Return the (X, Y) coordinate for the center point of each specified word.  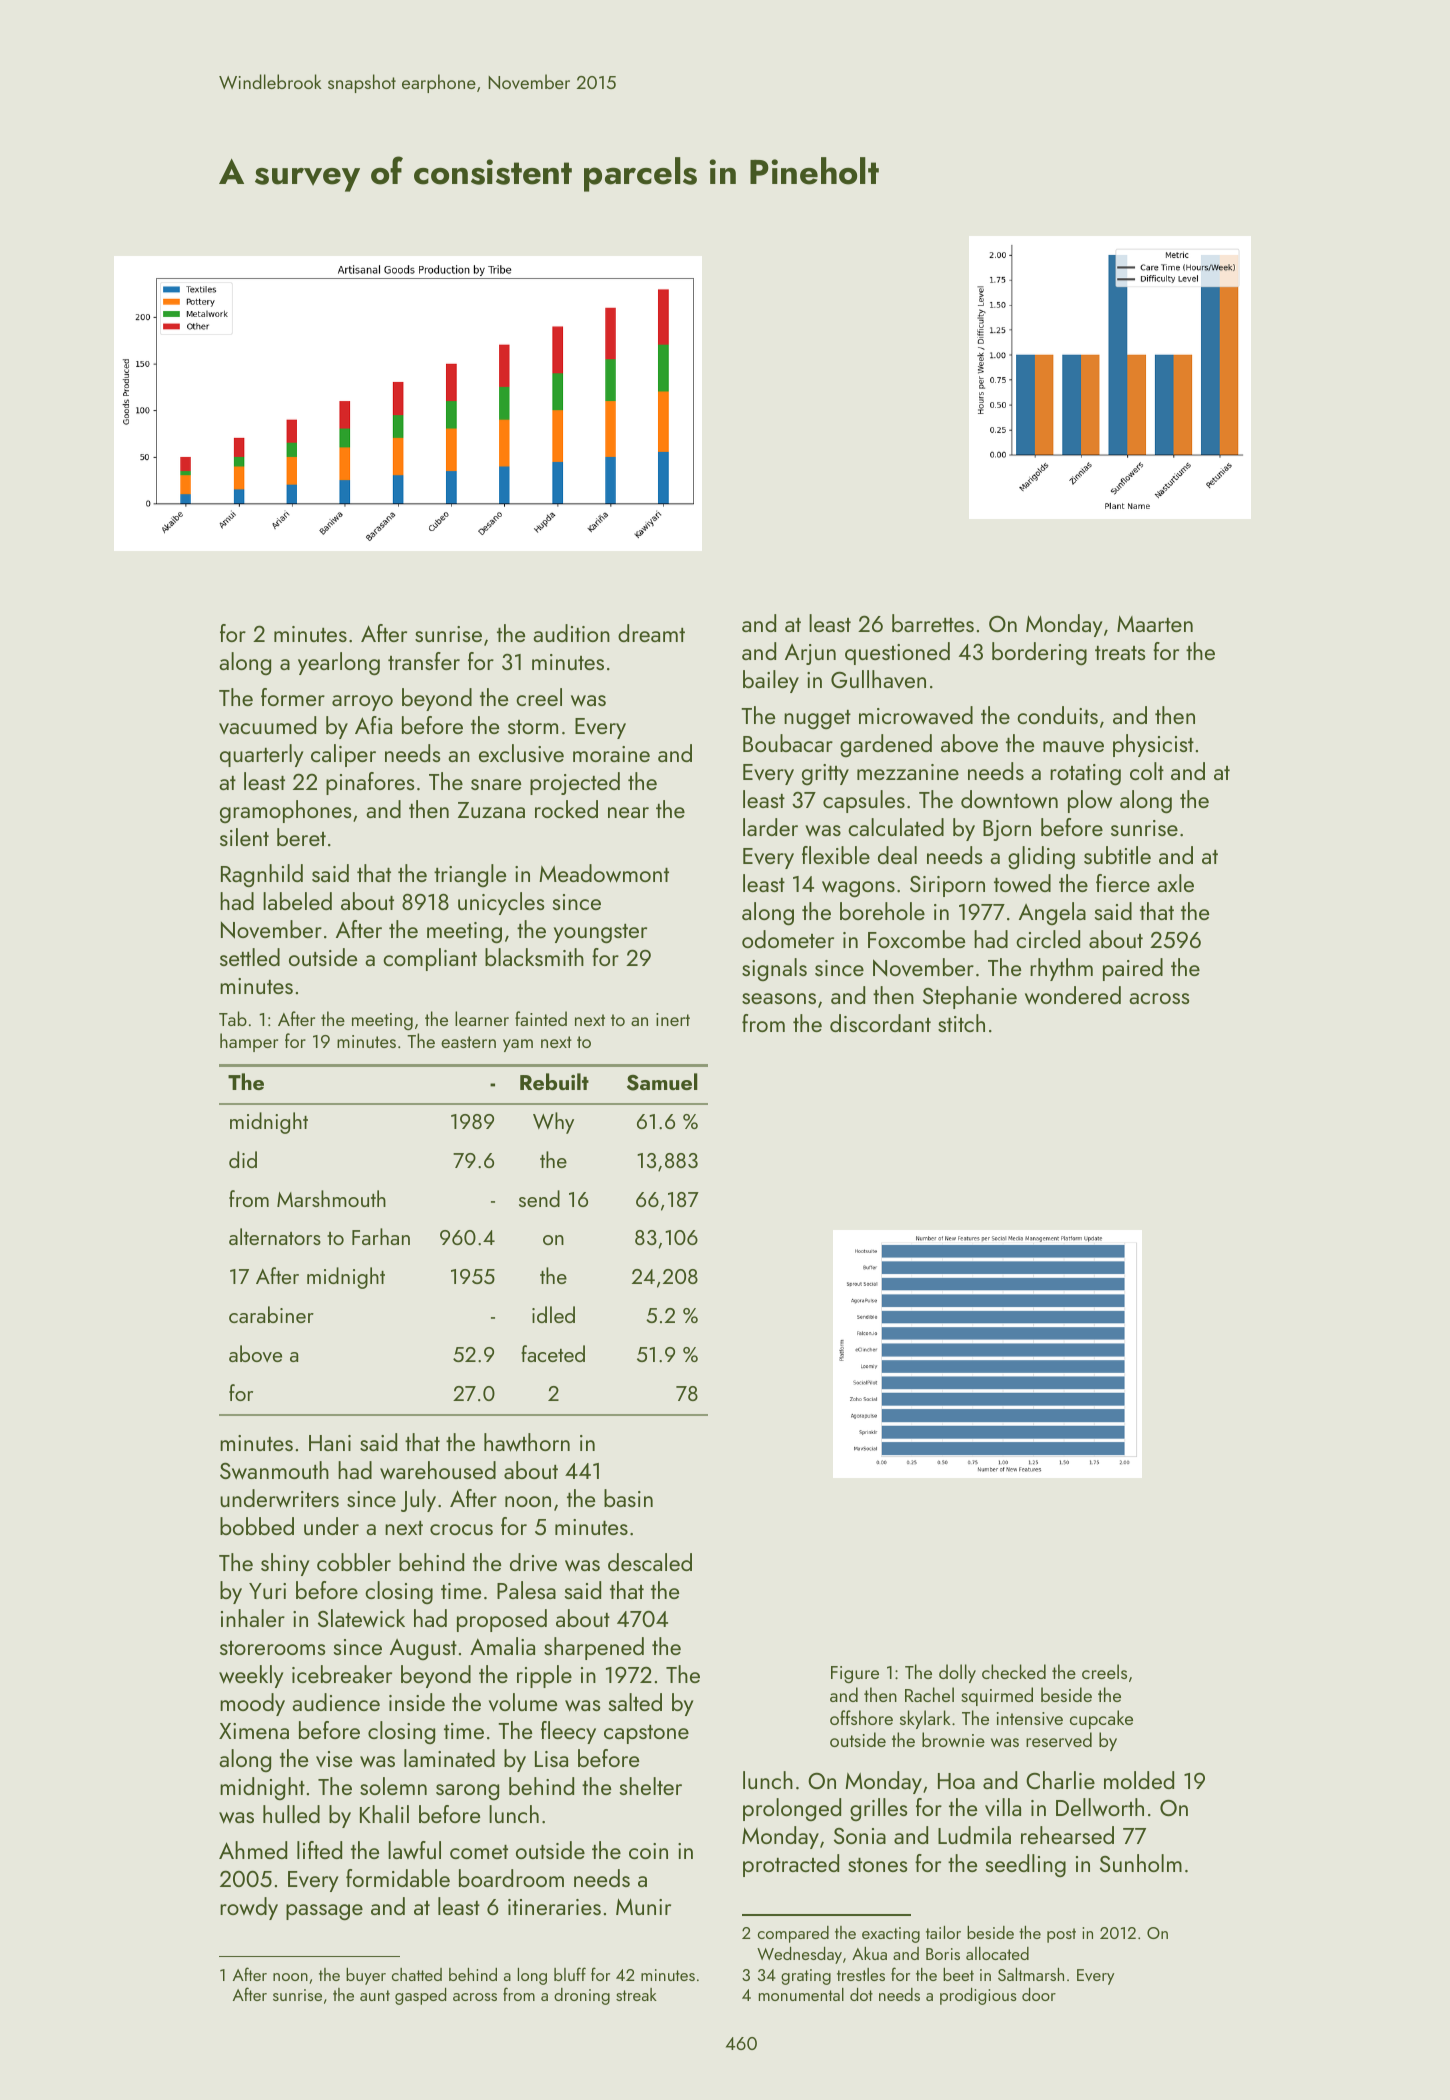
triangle (470, 875)
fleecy (568, 1732)
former (293, 697)
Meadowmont (604, 873)
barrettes (933, 623)
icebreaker (342, 1674)
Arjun (810, 654)
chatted (417, 1974)
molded (1139, 1780)
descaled (650, 1562)
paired (1133, 969)
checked (1014, 1671)
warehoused (438, 1470)
